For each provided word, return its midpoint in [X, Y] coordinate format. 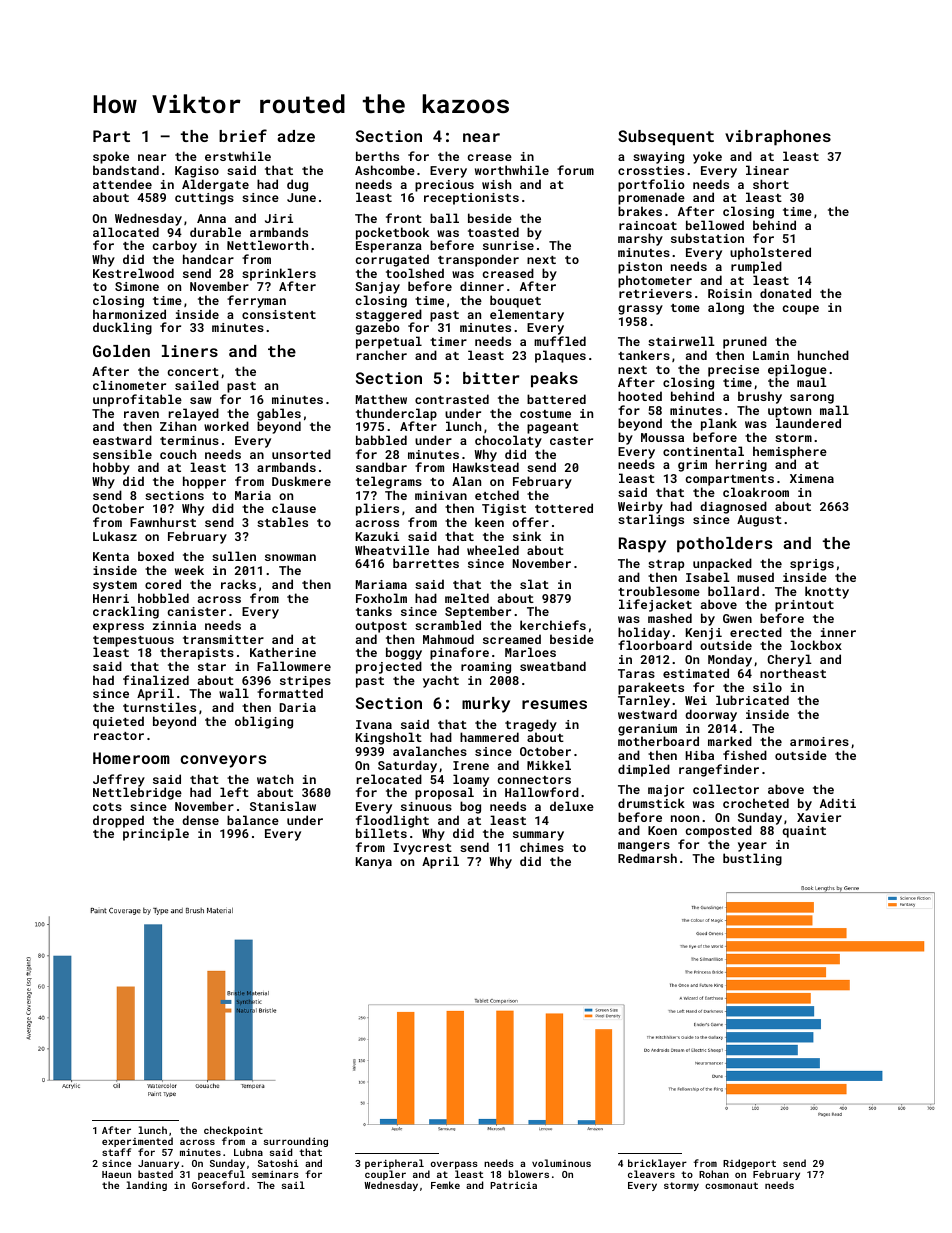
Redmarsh [647, 858]
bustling [752, 859]
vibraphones [778, 138]
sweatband [553, 666]
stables [282, 522]
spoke [111, 157]
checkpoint [233, 1131]
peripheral [394, 1164]
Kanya [374, 863]
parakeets [651, 689]
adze [296, 136]
